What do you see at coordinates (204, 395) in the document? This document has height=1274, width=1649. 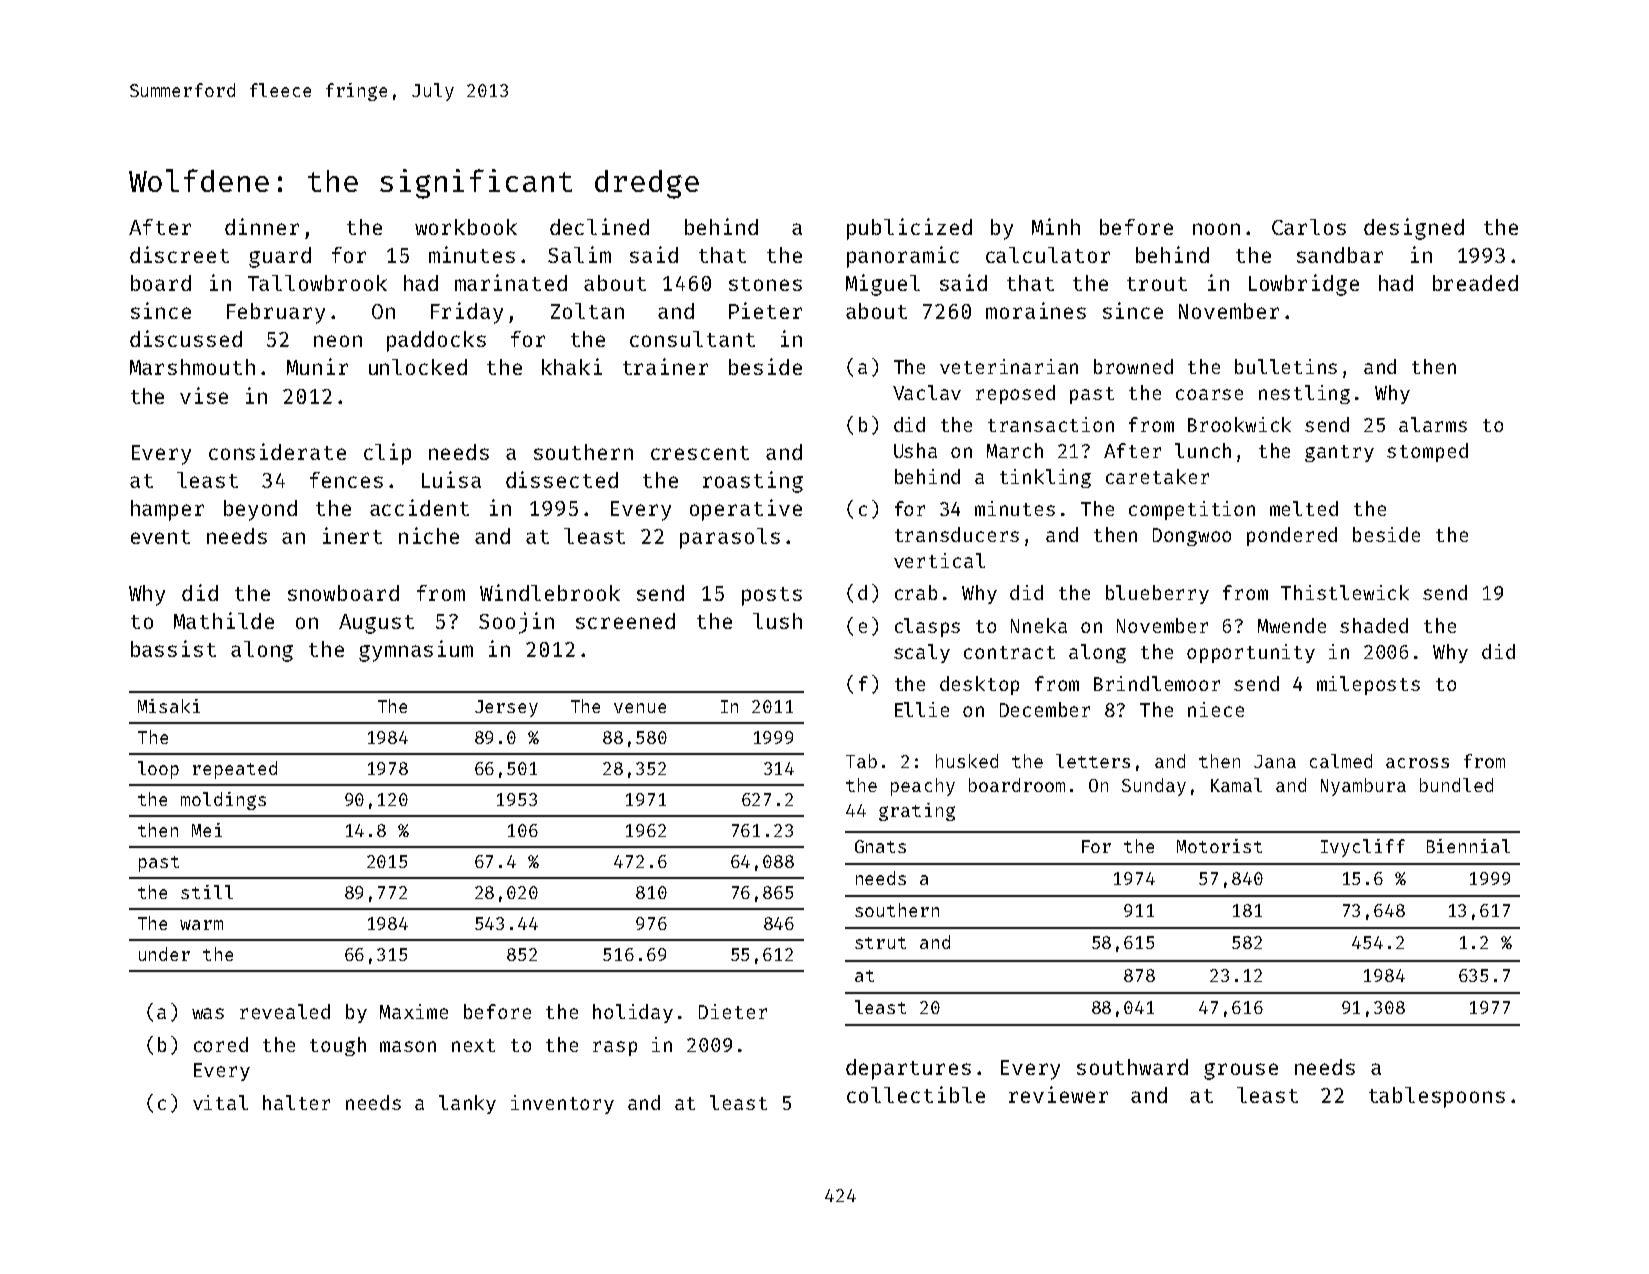 I see `vise` at bounding box center [204, 395].
